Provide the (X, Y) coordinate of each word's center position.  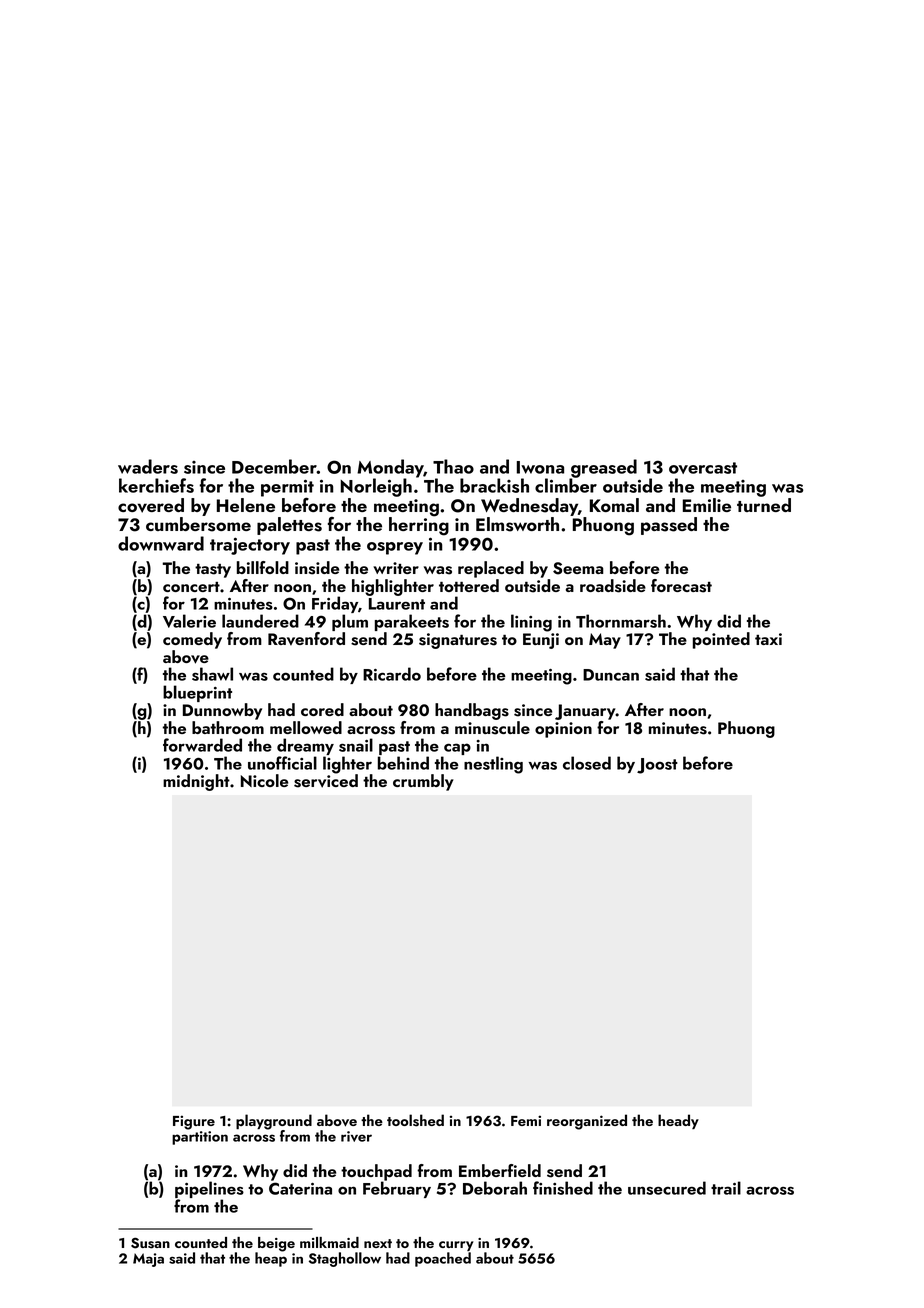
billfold (263, 567)
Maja (148, 1260)
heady (678, 1121)
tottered (469, 585)
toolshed (415, 1120)
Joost (657, 766)
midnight (196, 782)
